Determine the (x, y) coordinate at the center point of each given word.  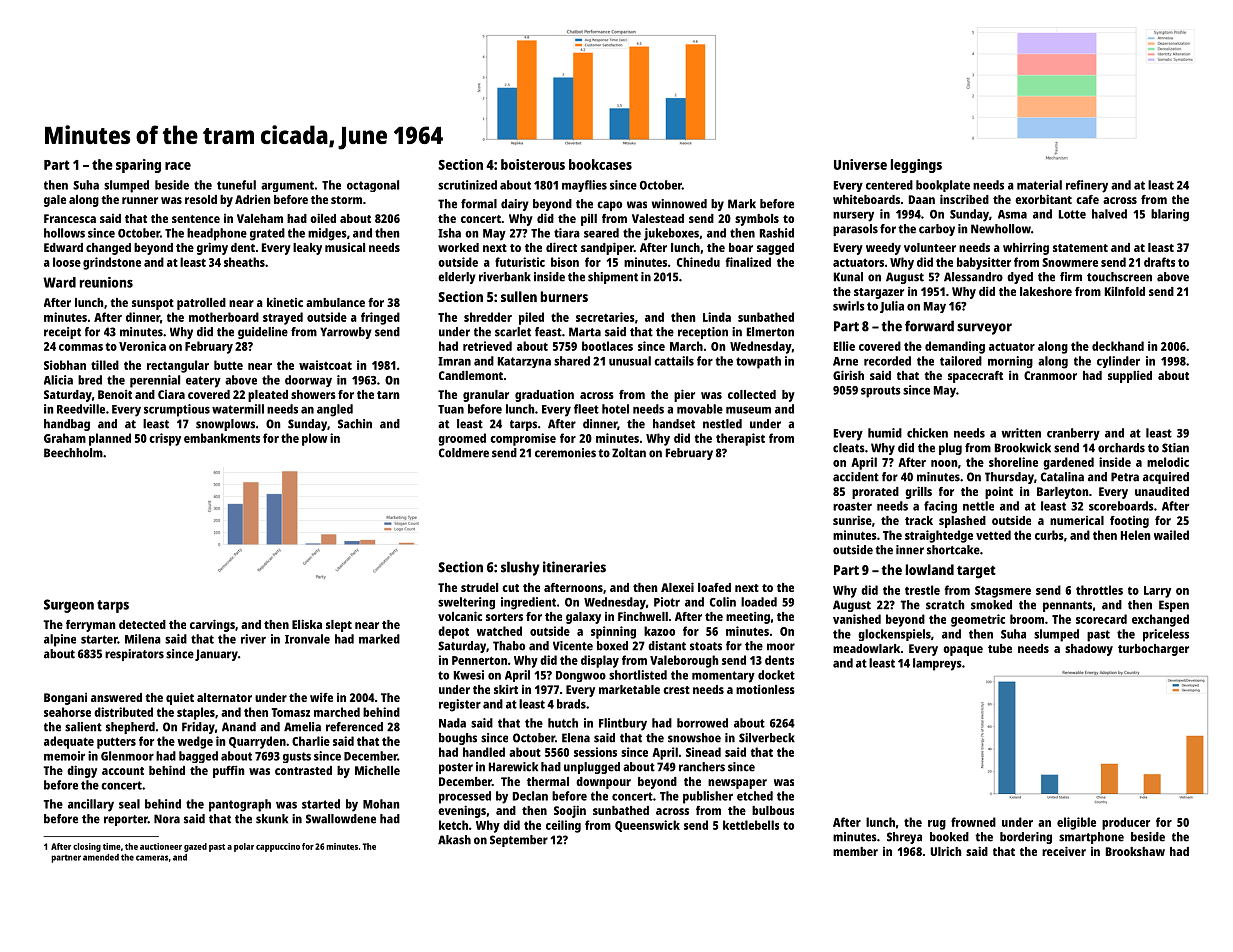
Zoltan (629, 453)
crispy (165, 439)
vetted (993, 535)
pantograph (240, 805)
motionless (765, 689)
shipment (613, 278)
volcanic (460, 616)
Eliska (307, 624)
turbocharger (1153, 650)
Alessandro (973, 277)
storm (346, 200)
